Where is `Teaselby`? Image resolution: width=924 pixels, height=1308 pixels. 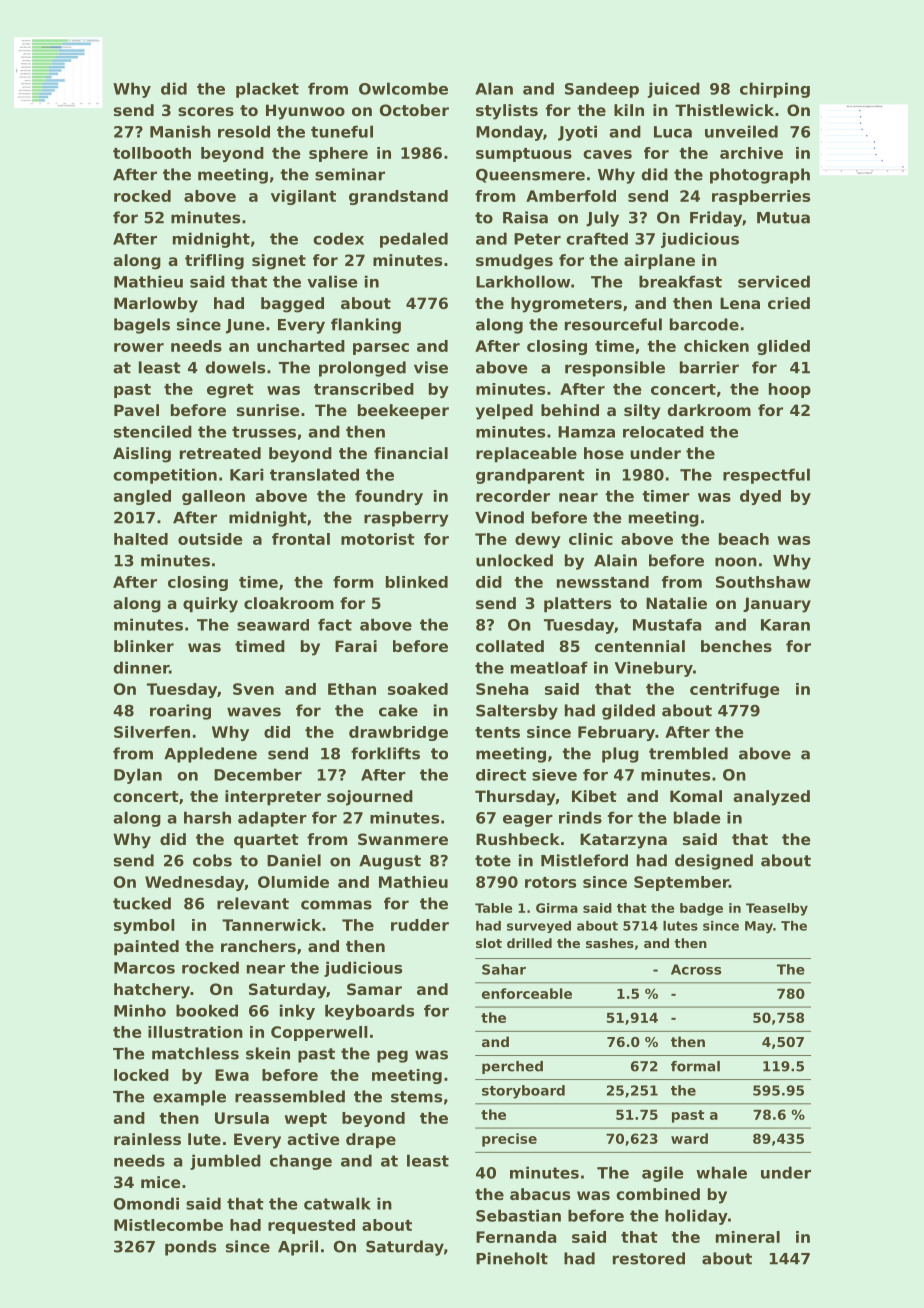 Teaselby is located at coordinates (777, 909).
